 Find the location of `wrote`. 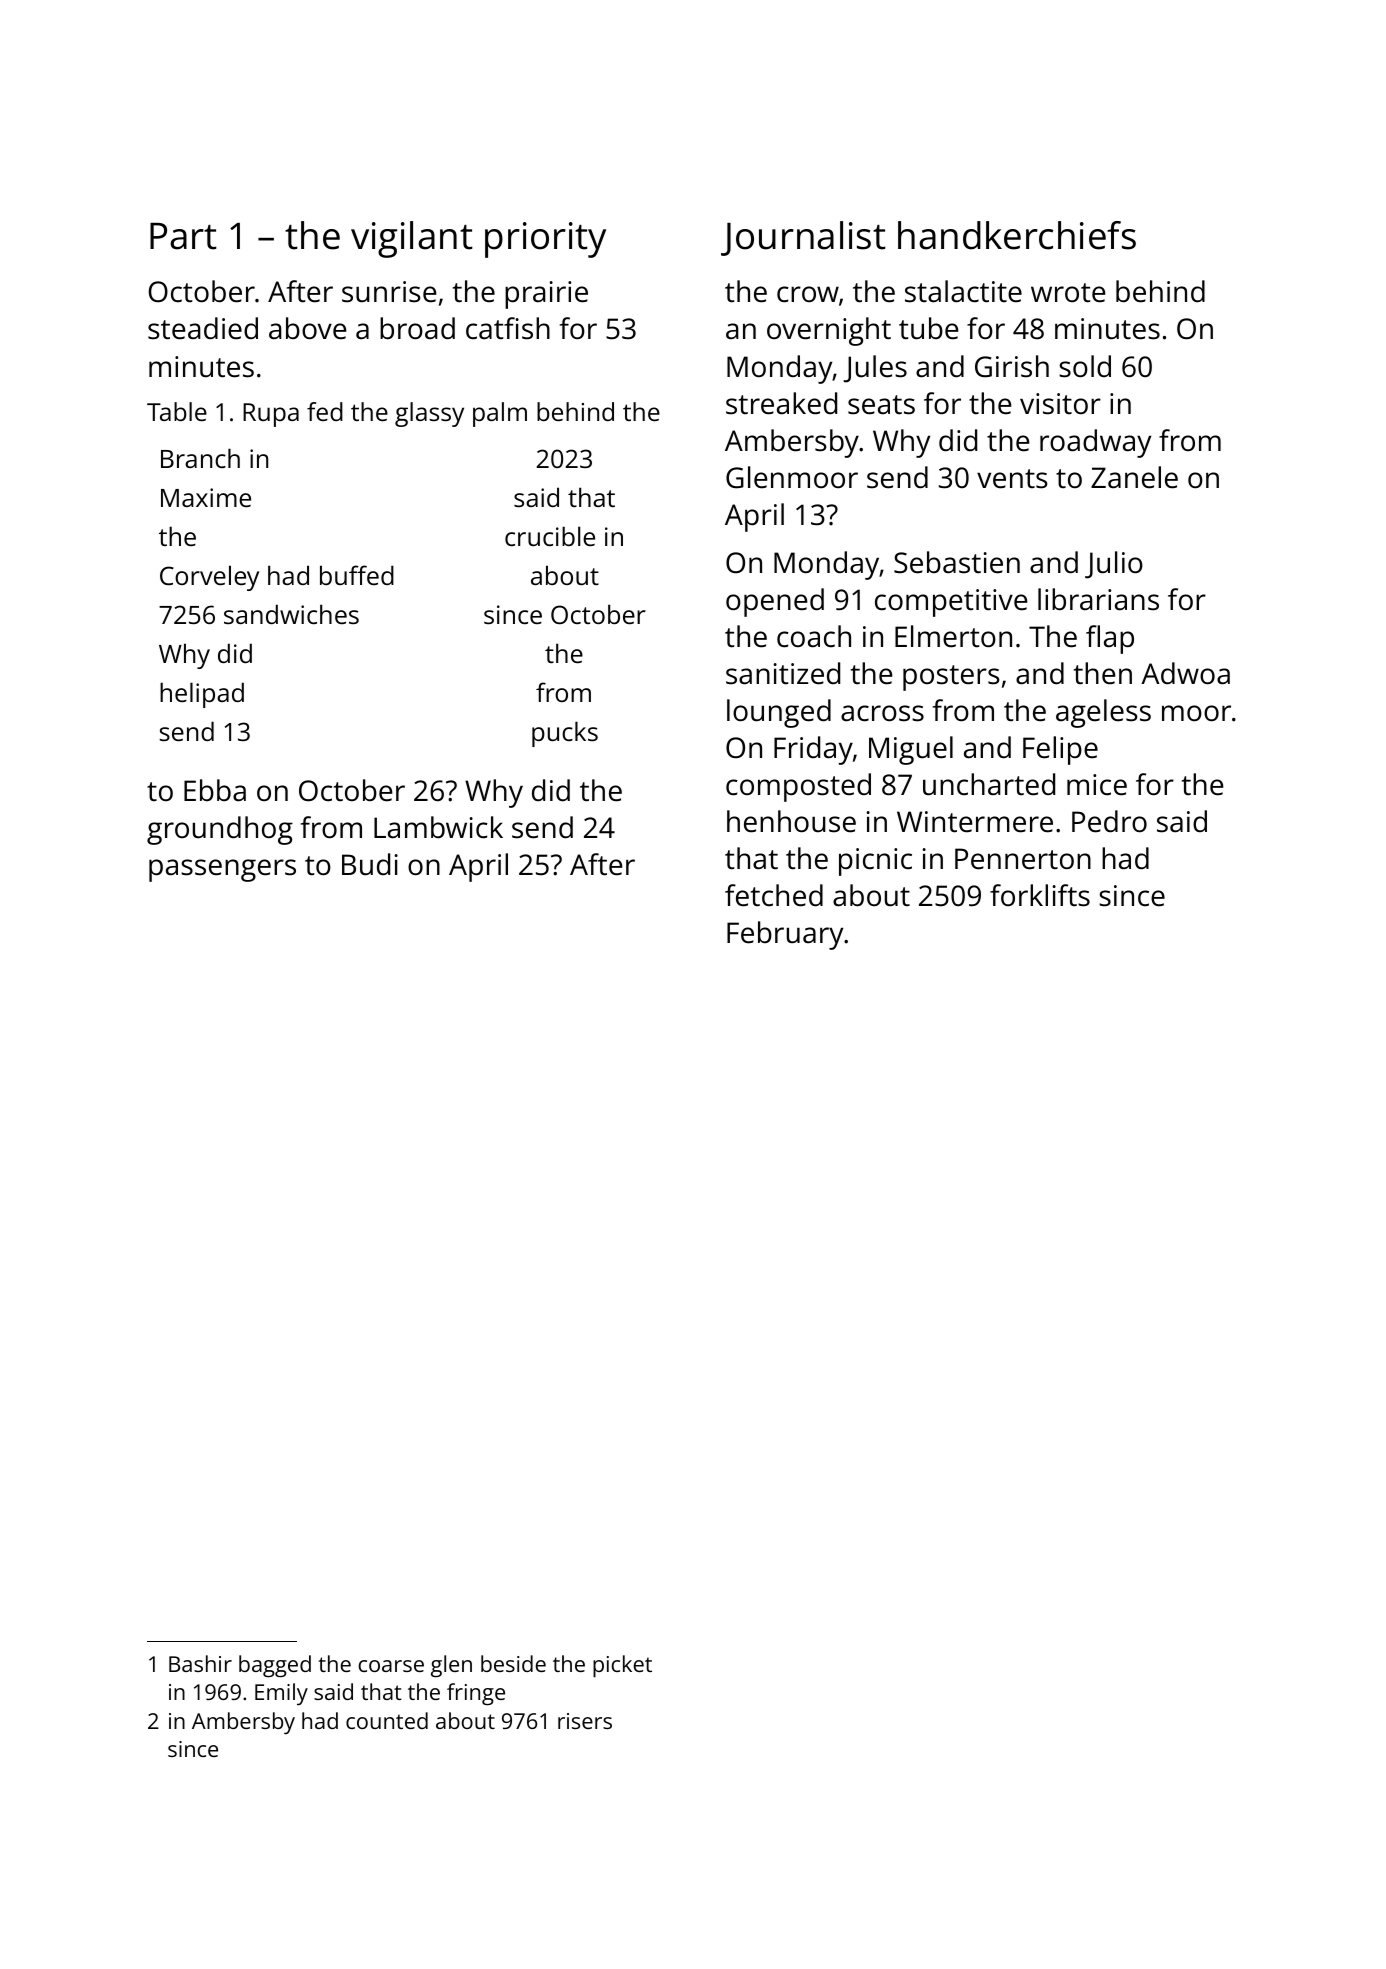

wrote is located at coordinates (1068, 293).
